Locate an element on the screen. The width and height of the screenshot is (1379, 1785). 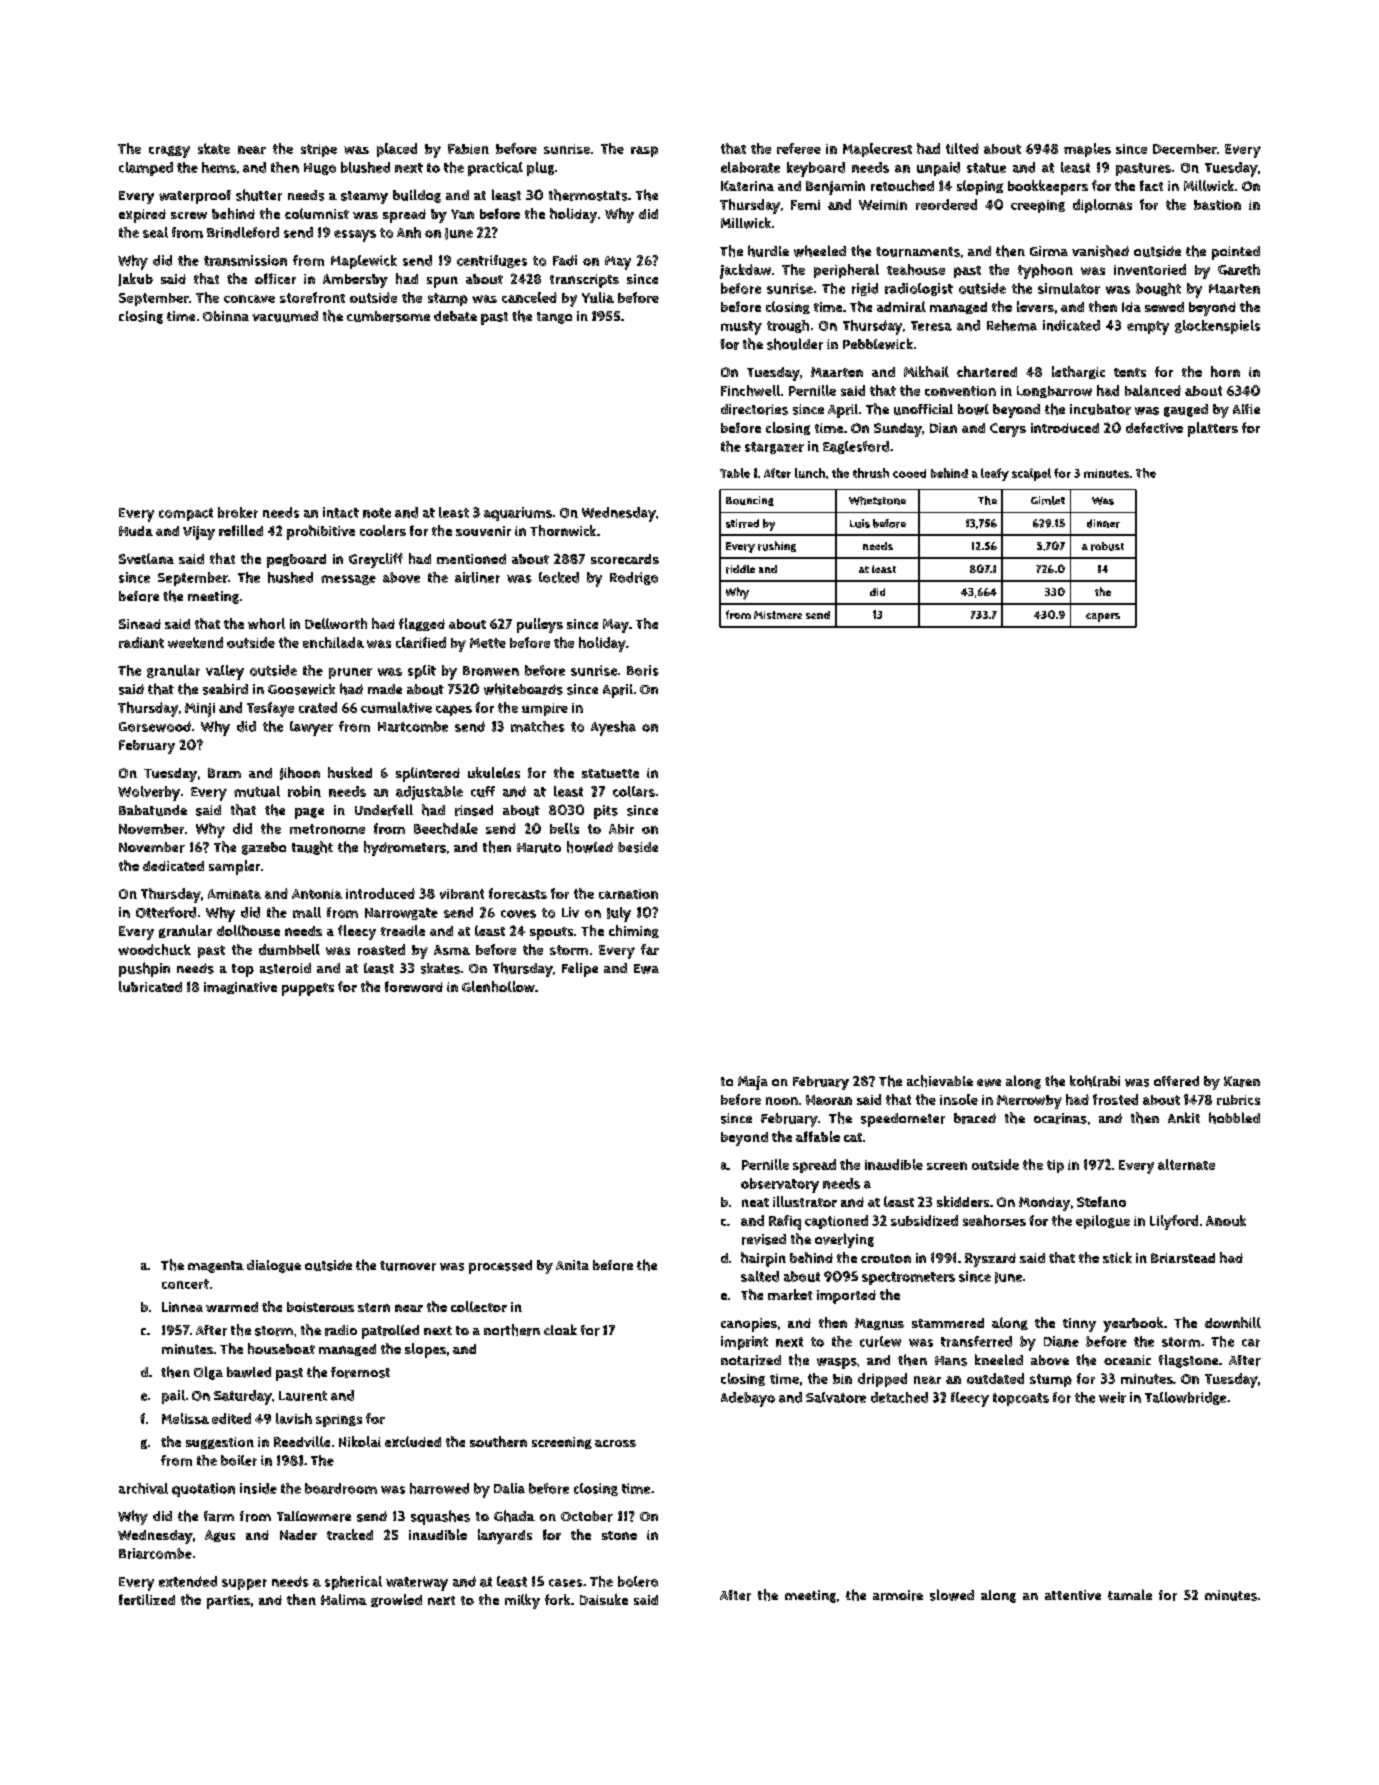
cumbersome is located at coordinates (388, 316).
